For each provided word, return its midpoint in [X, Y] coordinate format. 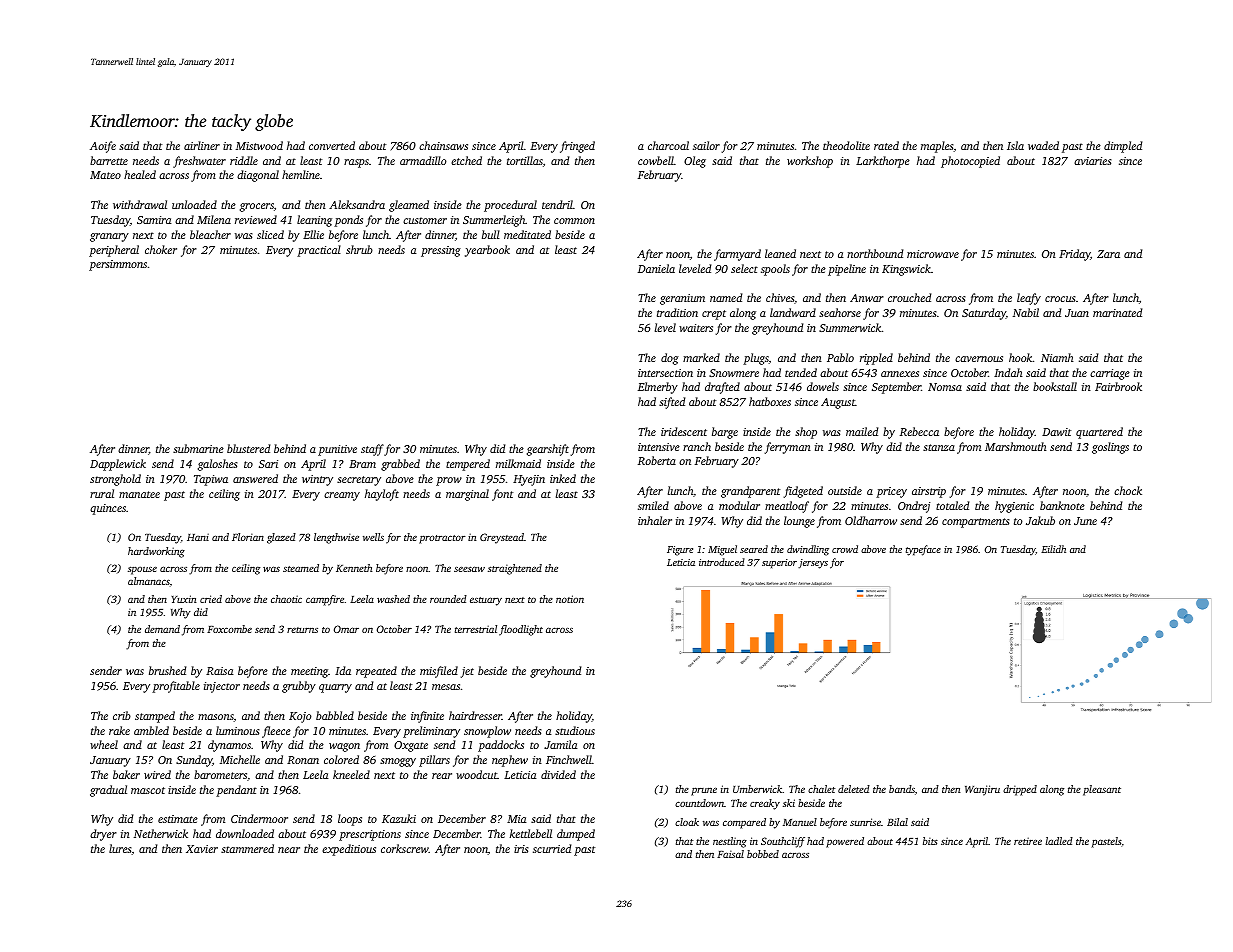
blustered [248, 448]
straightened [515, 569]
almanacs [149, 581]
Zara [1108, 254]
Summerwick [850, 327]
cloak [687, 822]
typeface [923, 550]
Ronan [303, 760]
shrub [359, 249]
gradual [108, 791]
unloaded [194, 204]
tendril [557, 204]
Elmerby [658, 388]
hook [1021, 357]
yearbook [487, 251]
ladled [1059, 841]
